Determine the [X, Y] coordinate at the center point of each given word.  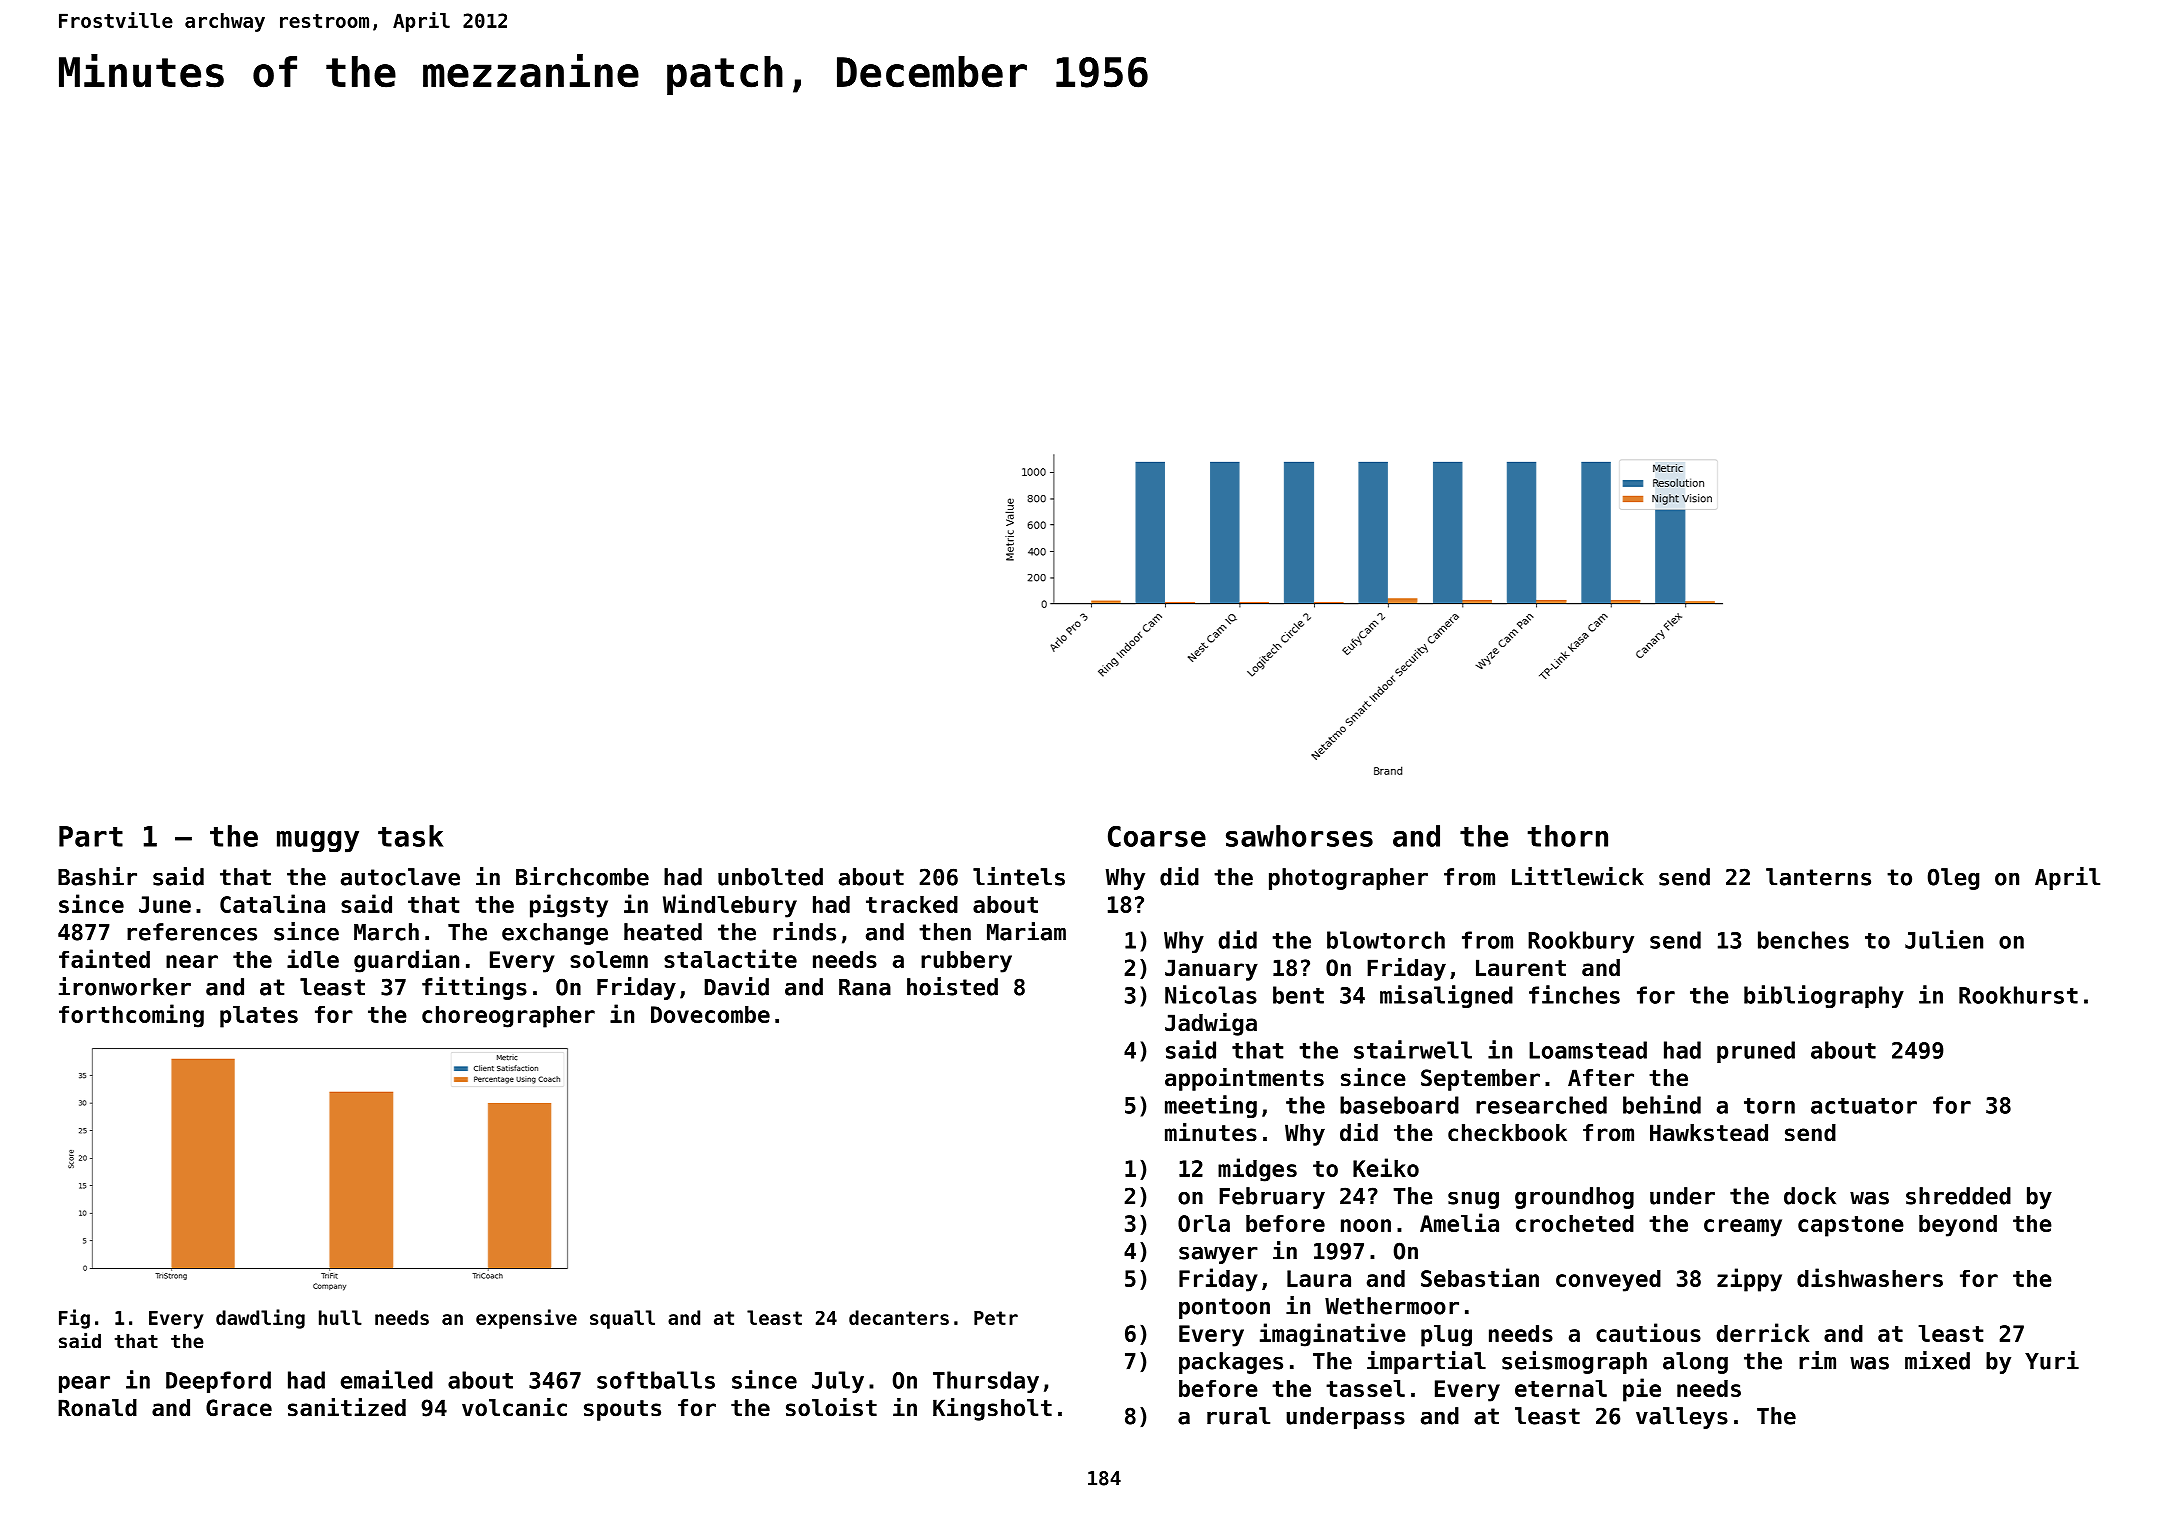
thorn [1568, 836]
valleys [1682, 1418]
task [410, 836]
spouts [622, 1410]
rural [1238, 1416]
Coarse [1157, 836]
